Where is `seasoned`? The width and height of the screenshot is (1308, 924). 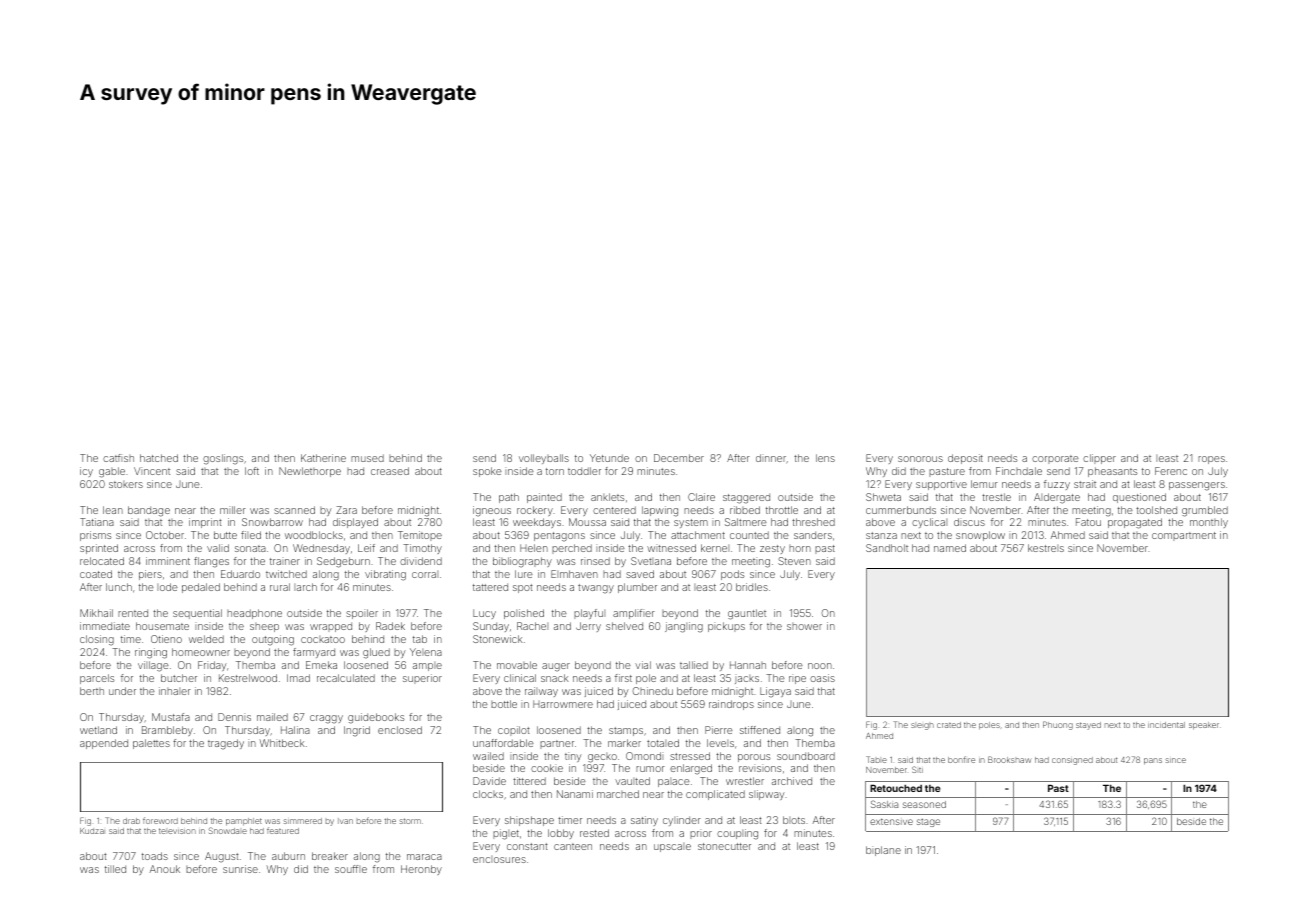
seasoned is located at coordinates (924, 804).
